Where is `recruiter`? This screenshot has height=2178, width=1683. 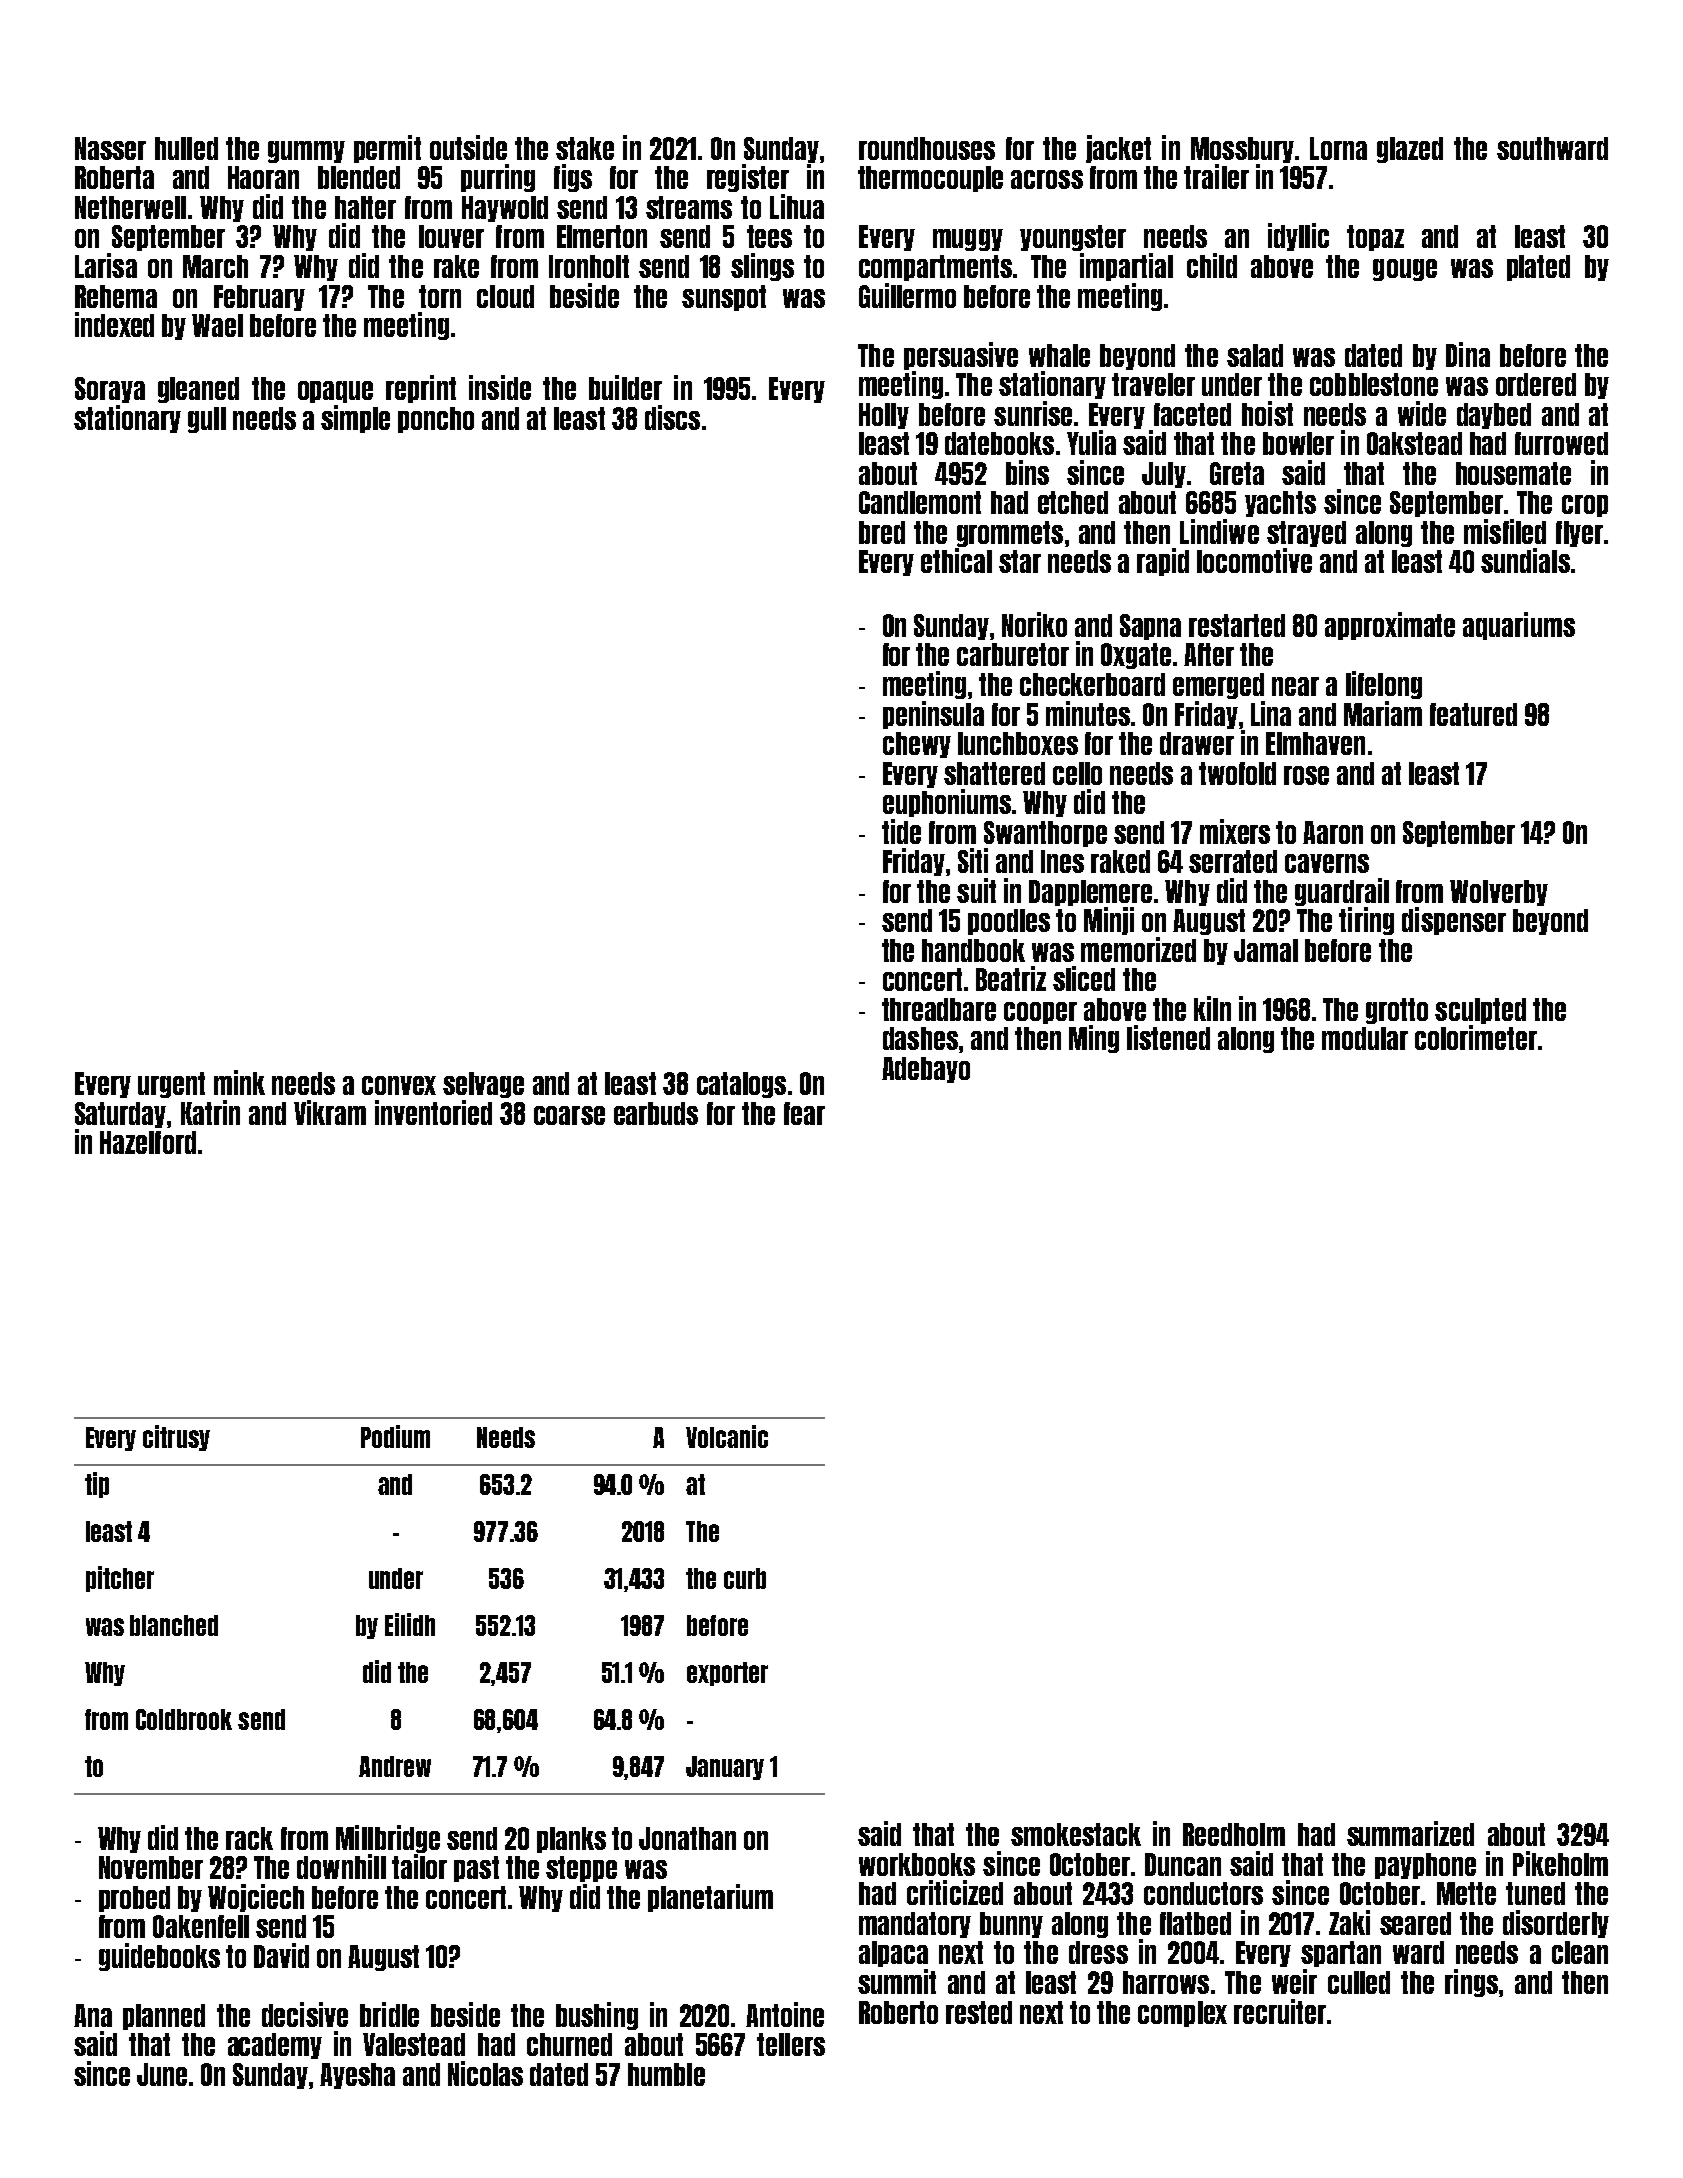
recruiter is located at coordinates (1280, 2011).
